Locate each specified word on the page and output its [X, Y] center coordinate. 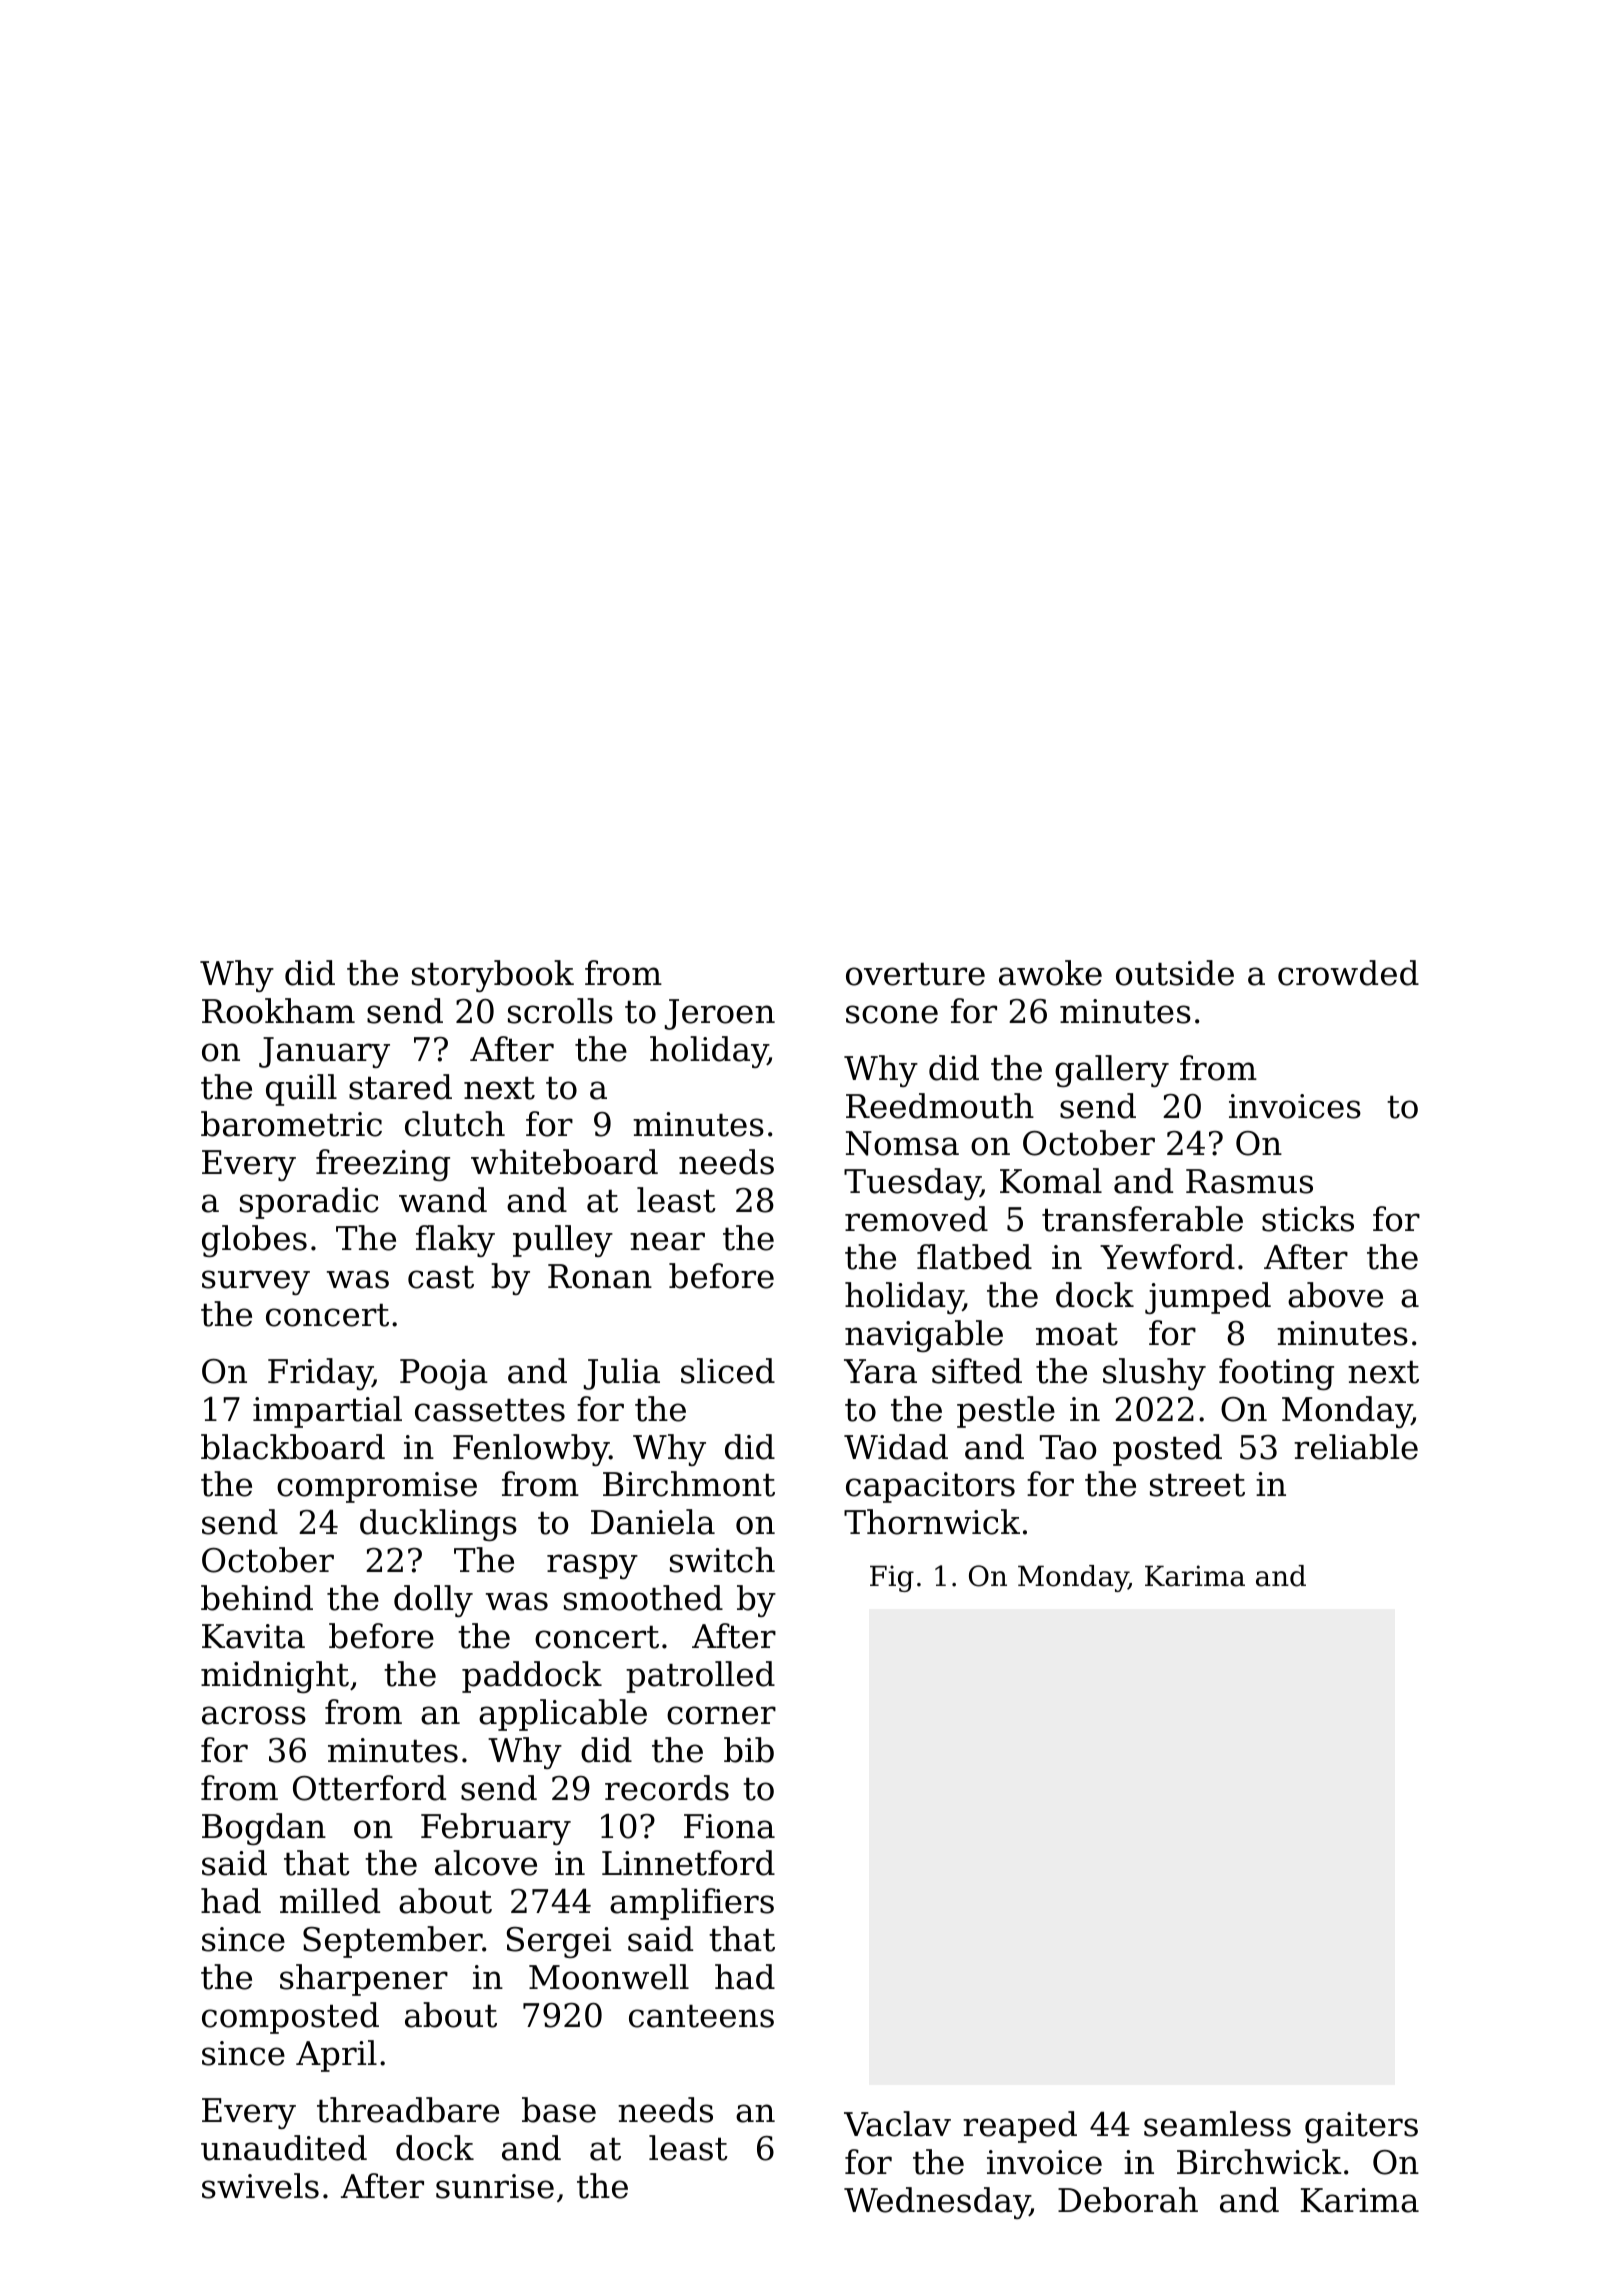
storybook [493, 976]
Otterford [369, 1788]
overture [915, 974]
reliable [1356, 1447]
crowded [1348, 973]
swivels [260, 2186]
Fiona [729, 1826]
